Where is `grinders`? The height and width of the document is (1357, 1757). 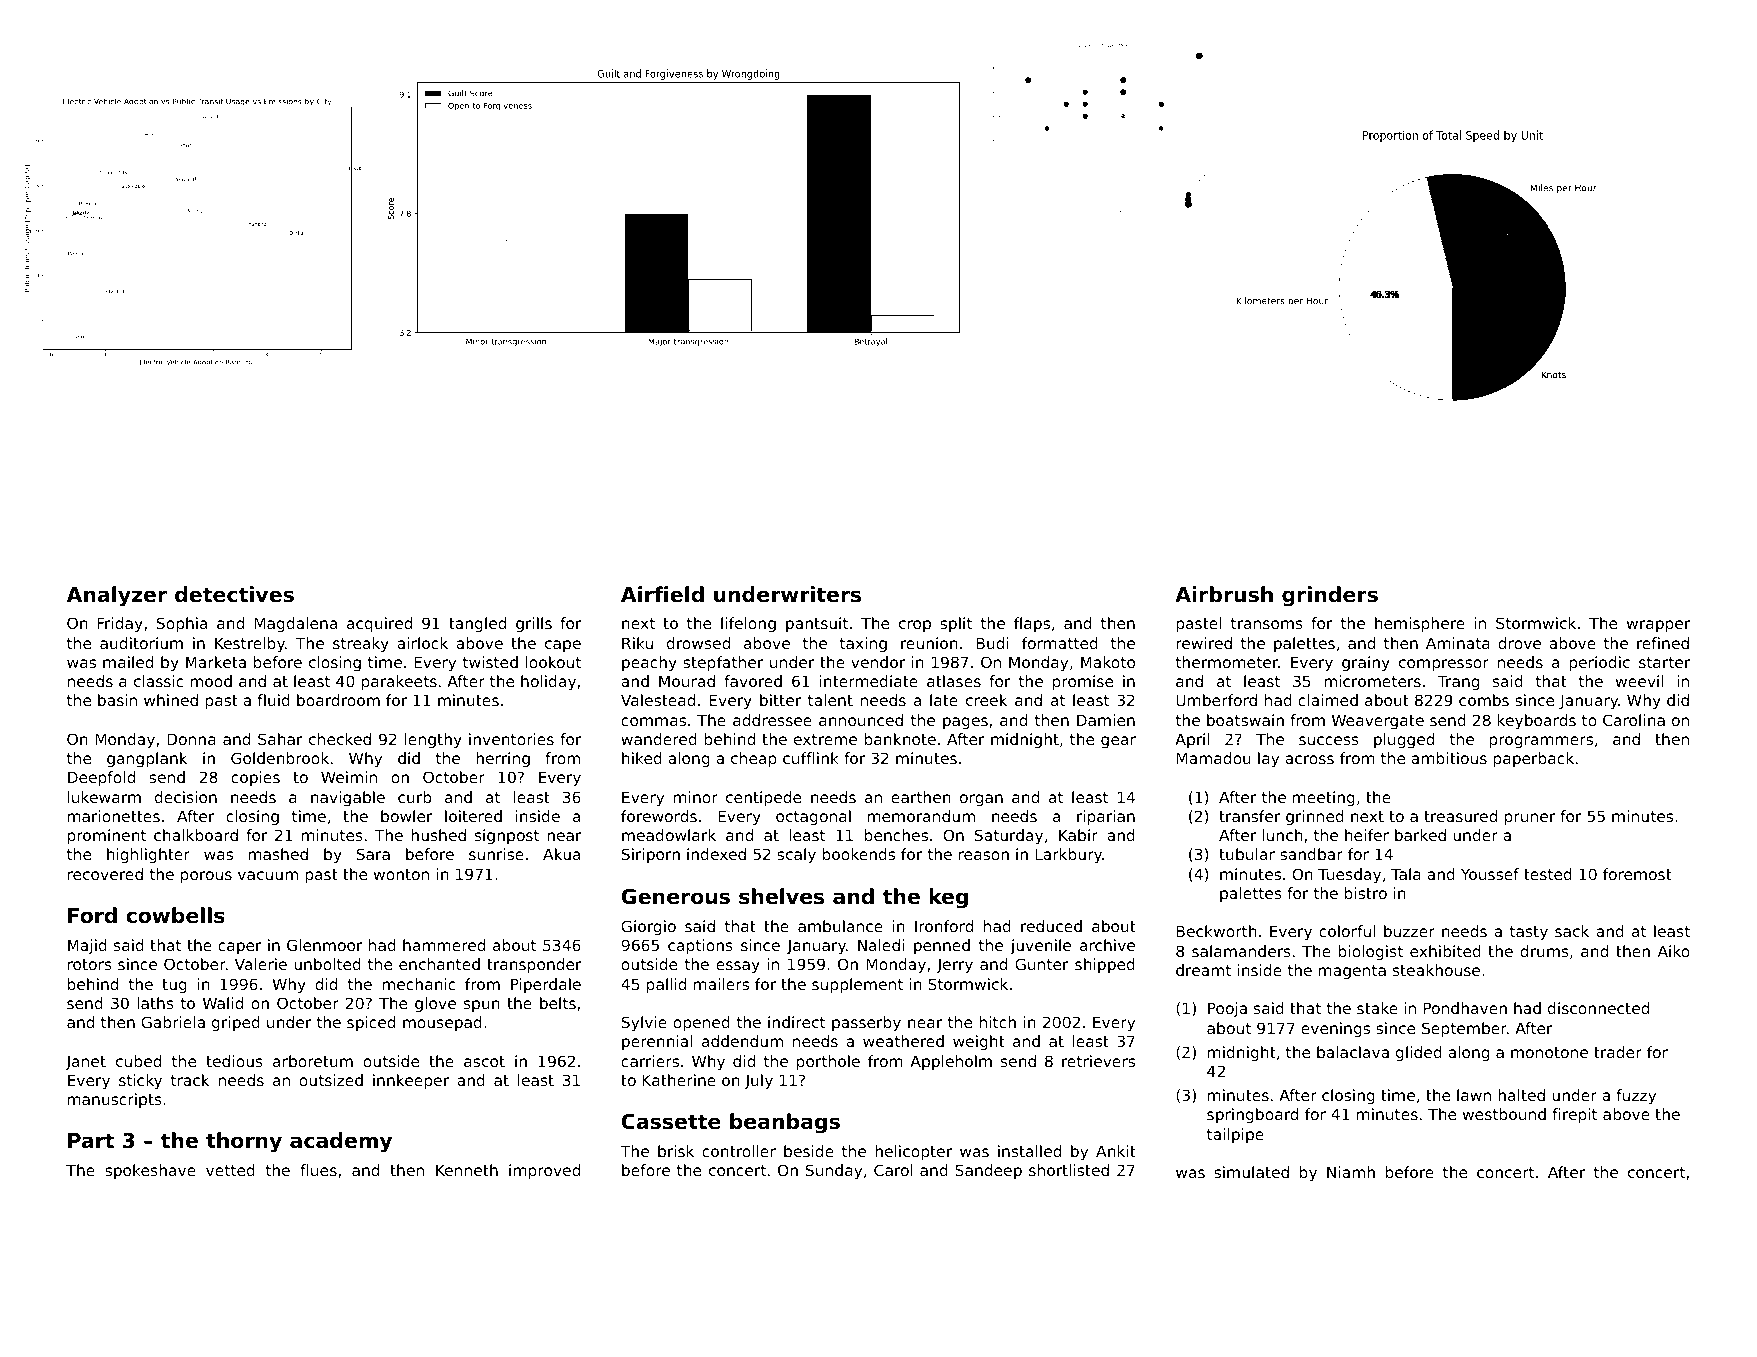 grinders is located at coordinates (1330, 596).
